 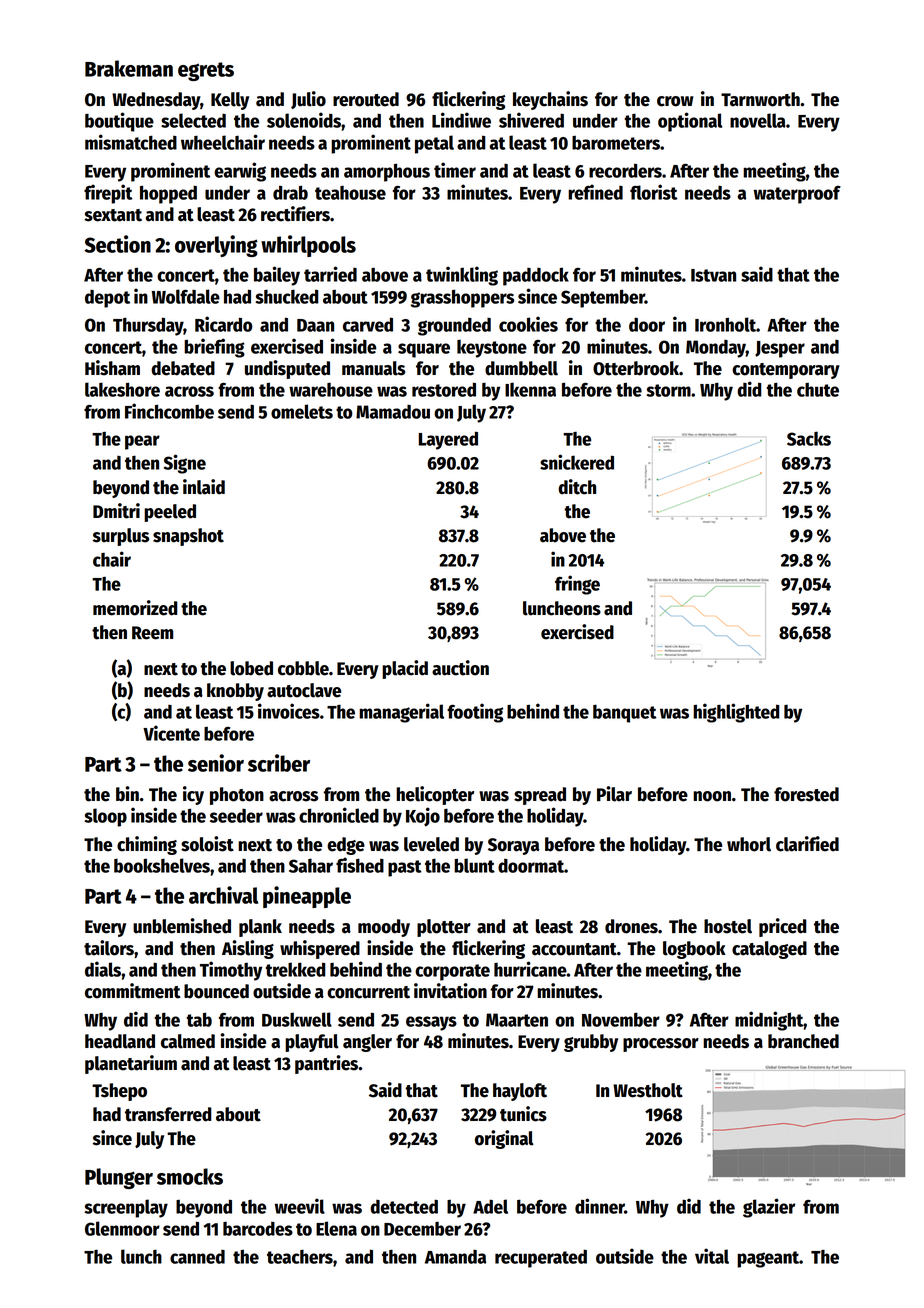 What do you see at coordinates (119, 1178) in the image?
I see `Plunger` at bounding box center [119, 1178].
